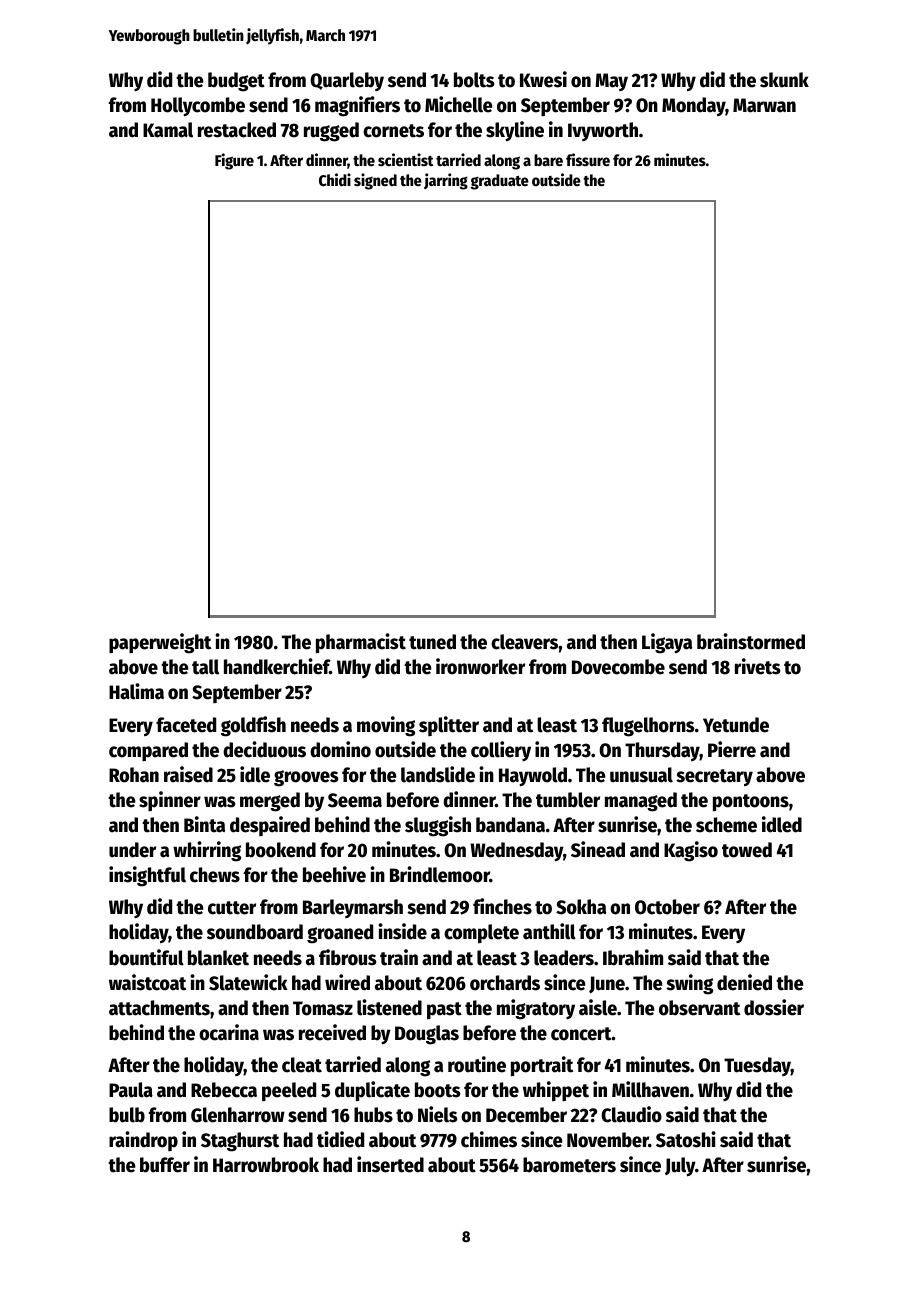 This document has height=1311, width=924. Describe the element at coordinates (618, 667) in the document. I see `Dovecombe` at that location.
